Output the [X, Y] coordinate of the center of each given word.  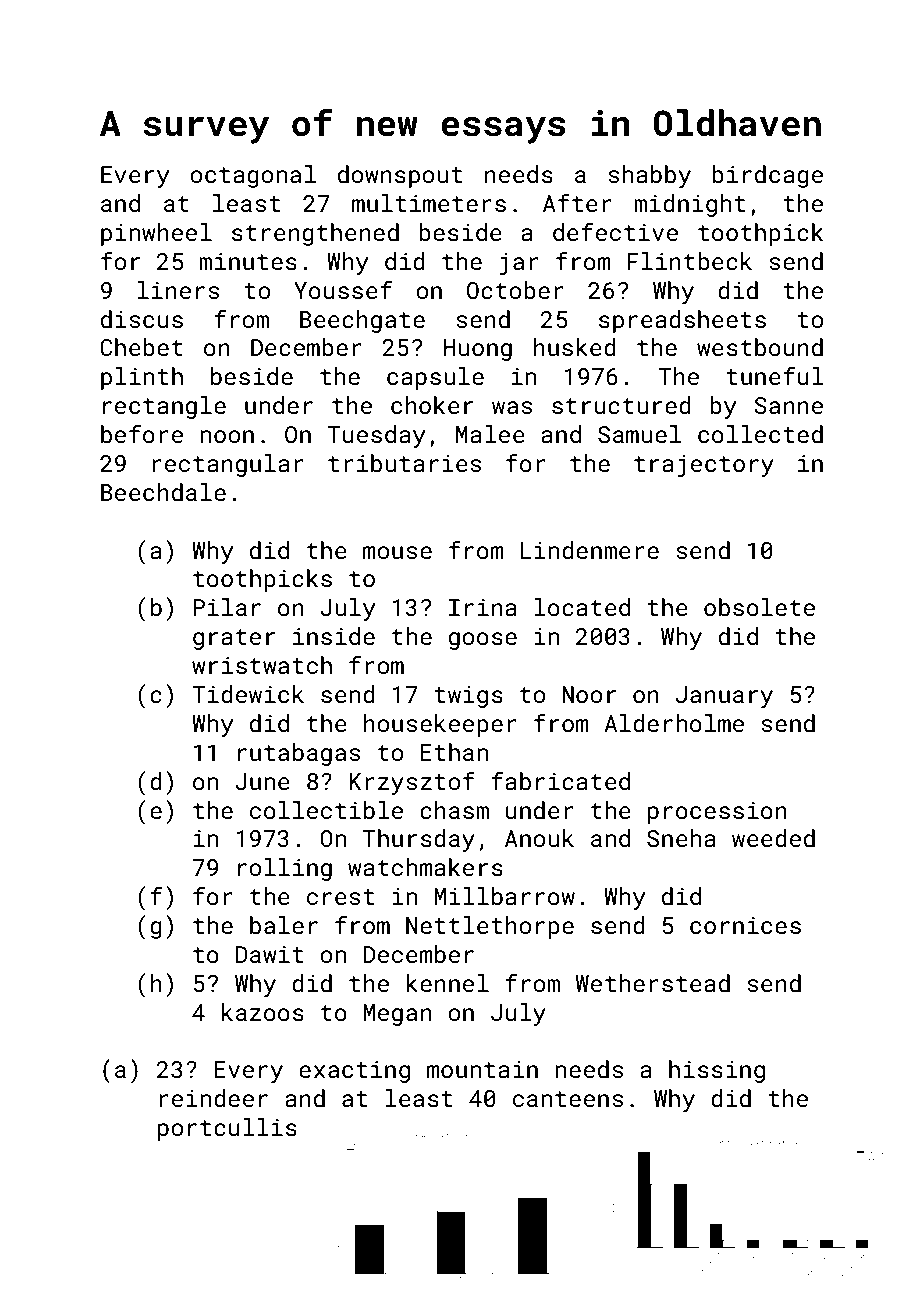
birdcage [767, 176]
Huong [478, 350]
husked [575, 347]
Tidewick [248, 694]
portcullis [227, 1129]
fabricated [560, 781]
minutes [248, 261]
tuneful [775, 376]
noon [227, 436]
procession [717, 813]
